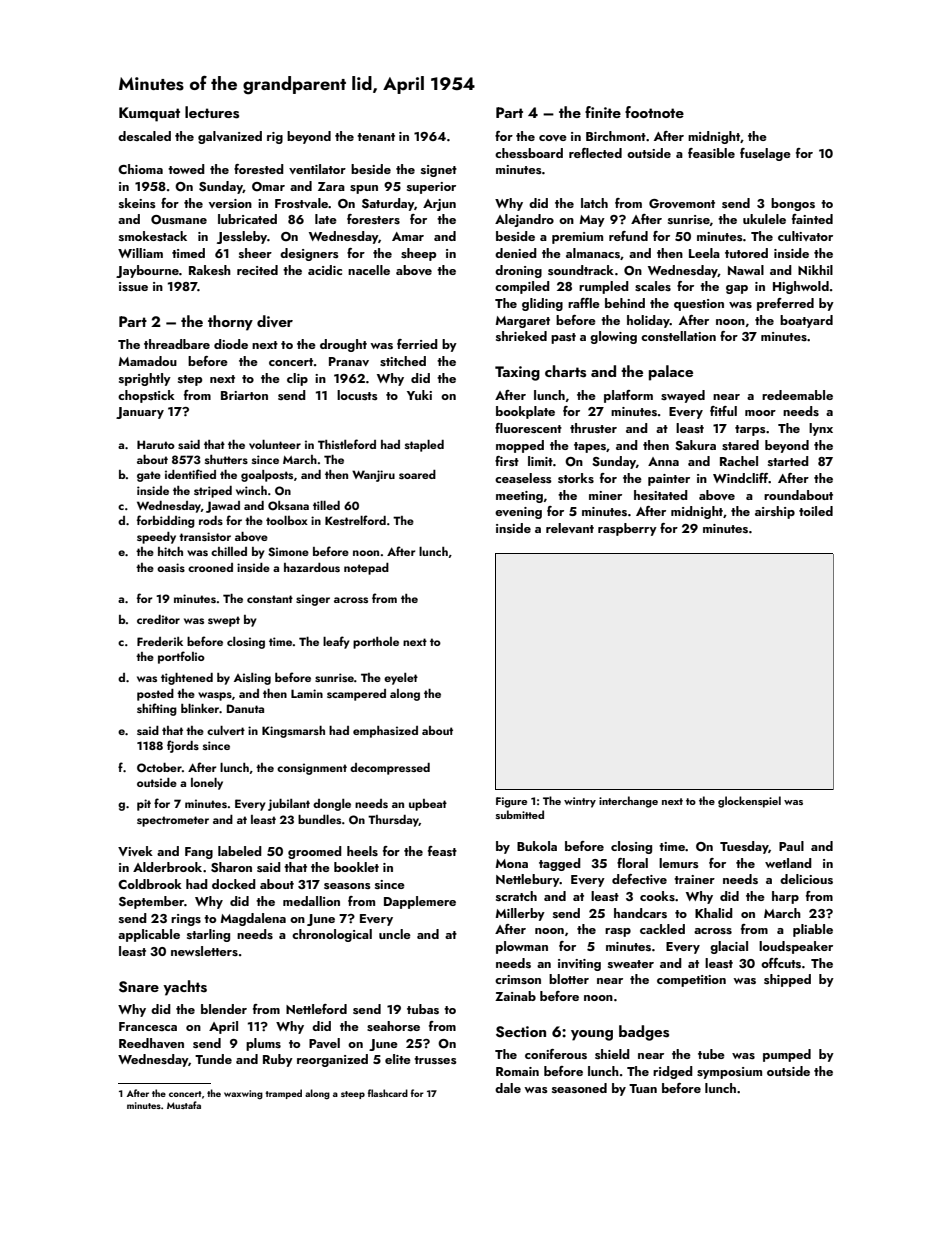  Describe the element at coordinates (515, 996) in the page. I see `Zainab` at that location.
